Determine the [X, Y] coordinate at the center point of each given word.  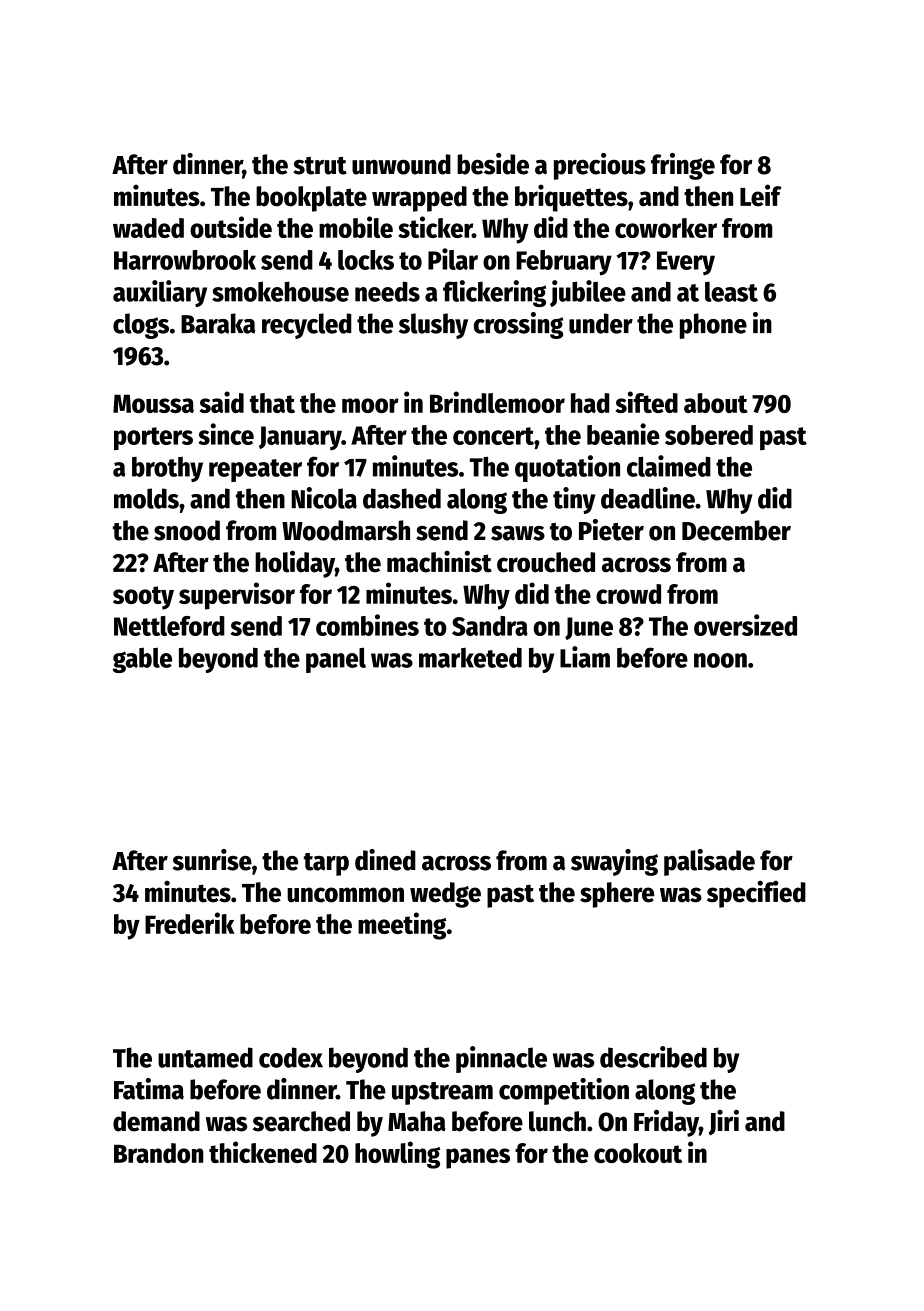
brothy [167, 469]
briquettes [571, 198]
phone [713, 326]
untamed [205, 1057]
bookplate [311, 199]
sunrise [212, 860]
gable [142, 660]
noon [720, 660]
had [590, 403]
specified [756, 894]
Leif [761, 195]
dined [385, 860]
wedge [445, 895]
